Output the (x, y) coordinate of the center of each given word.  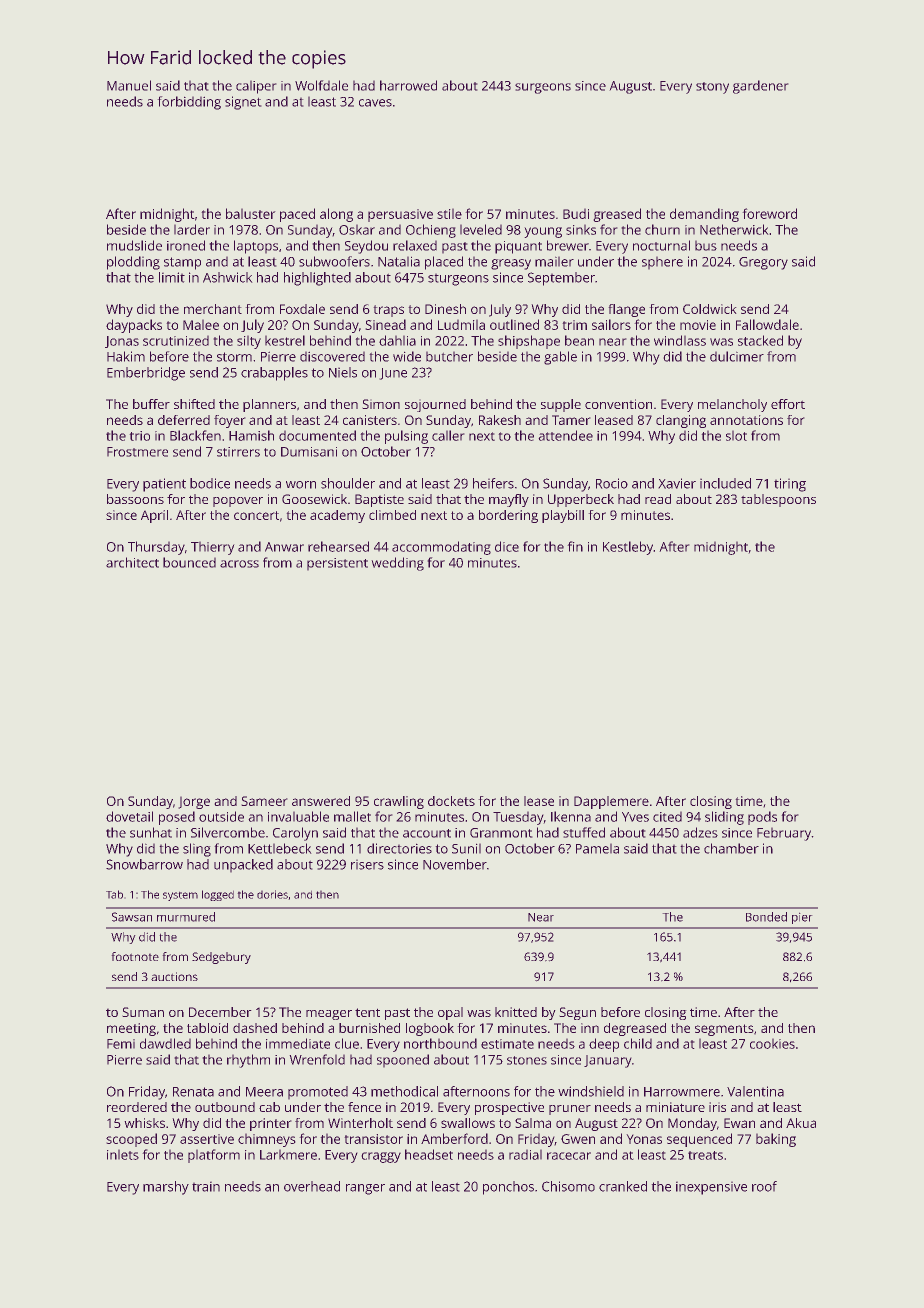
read (658, 499)
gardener (761, 87)
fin (575, 546)
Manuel (129, 85)
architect (132, 562)
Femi (121, 1044)
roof (764, 1186)
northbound (440, 1043)
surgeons (543, 88)
